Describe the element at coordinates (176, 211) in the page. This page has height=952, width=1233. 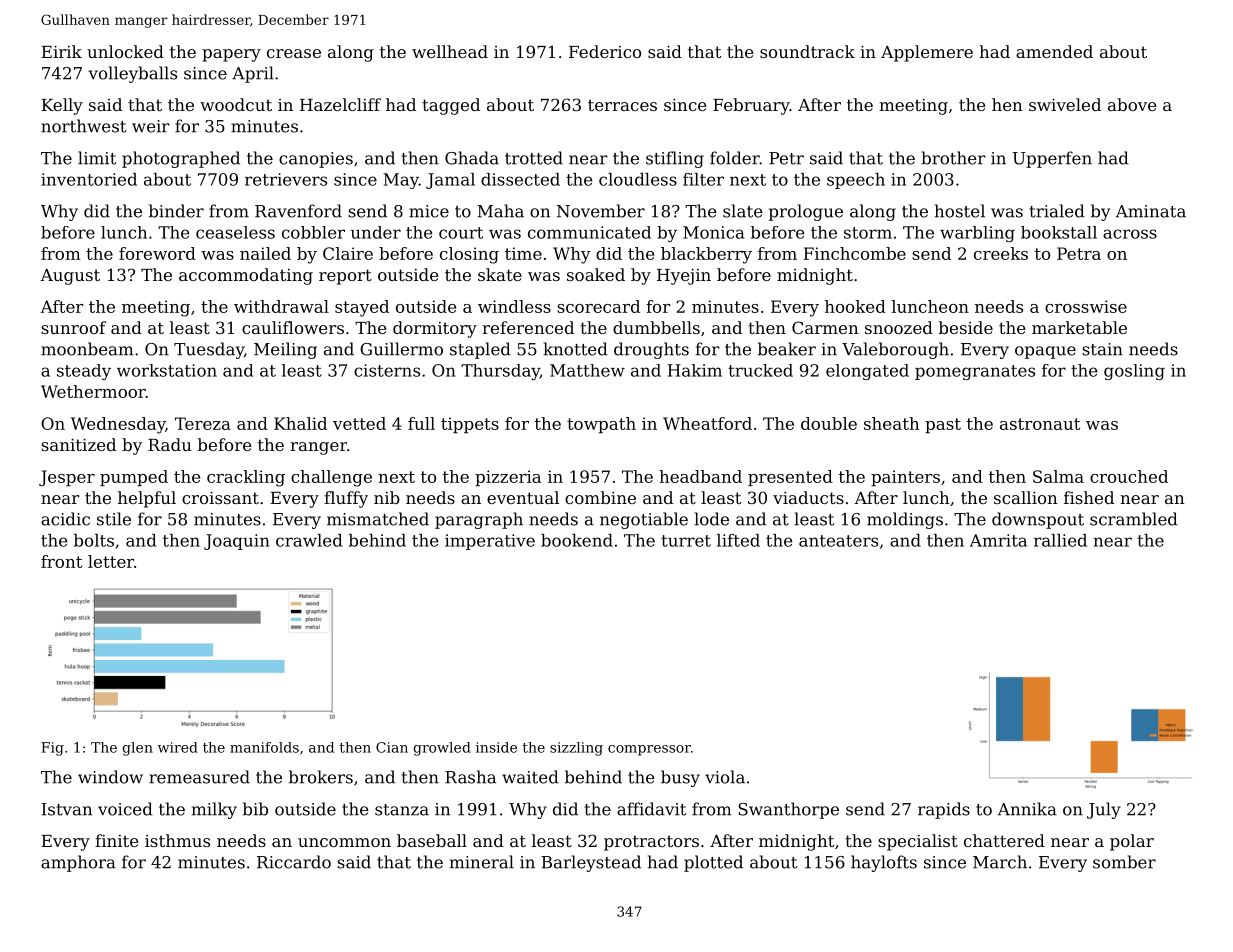
I see `binder` at that location.
